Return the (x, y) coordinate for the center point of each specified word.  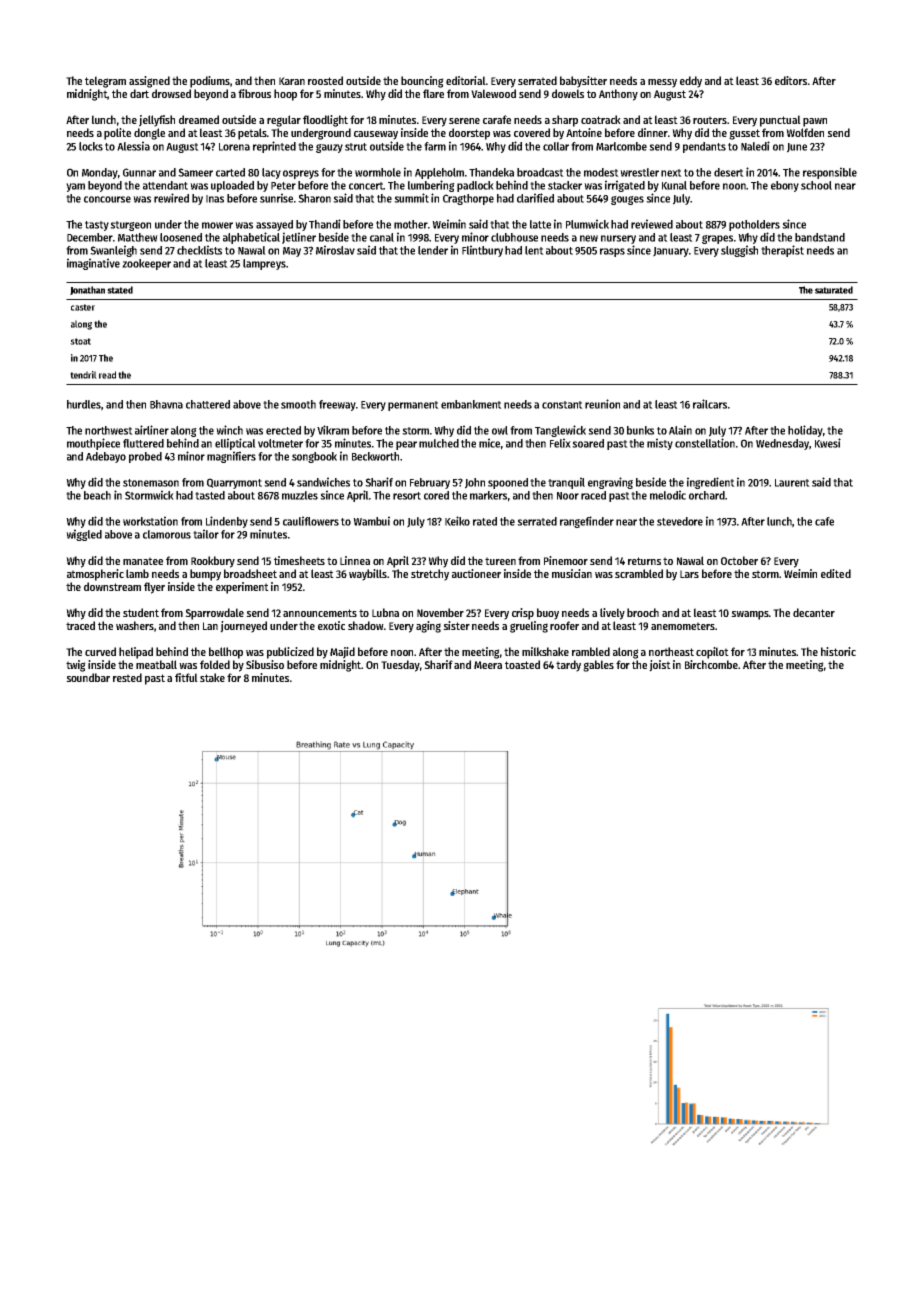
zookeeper (146, 264)
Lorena (234, 147)
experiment (242, 588)
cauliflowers (311, 521)
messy (662, 83)
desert (729, 172)
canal (382, 237)
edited (836, 573)
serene (464, 121)
